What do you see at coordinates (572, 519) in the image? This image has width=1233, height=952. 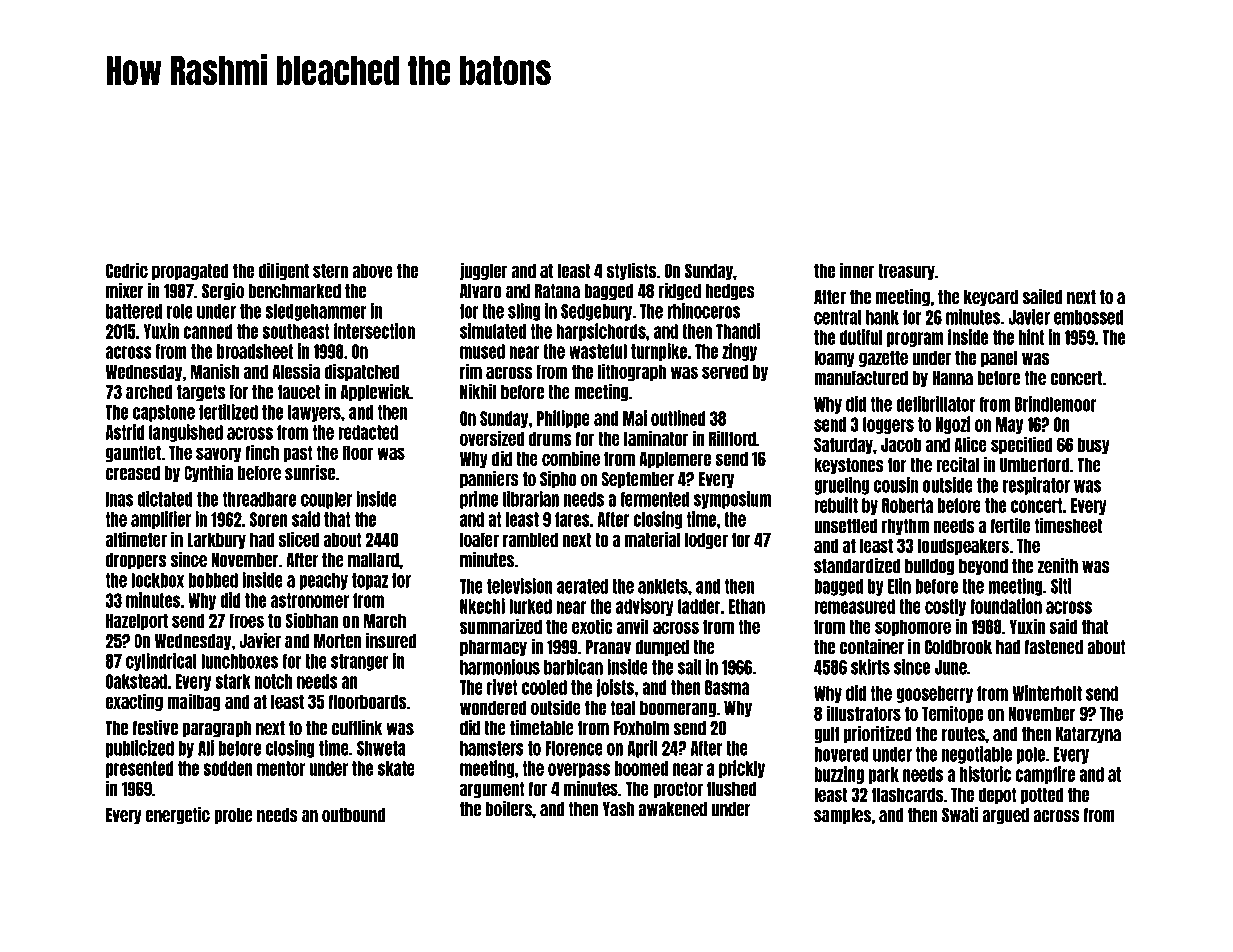 I see `fares` at bounding box center [572, 519].
